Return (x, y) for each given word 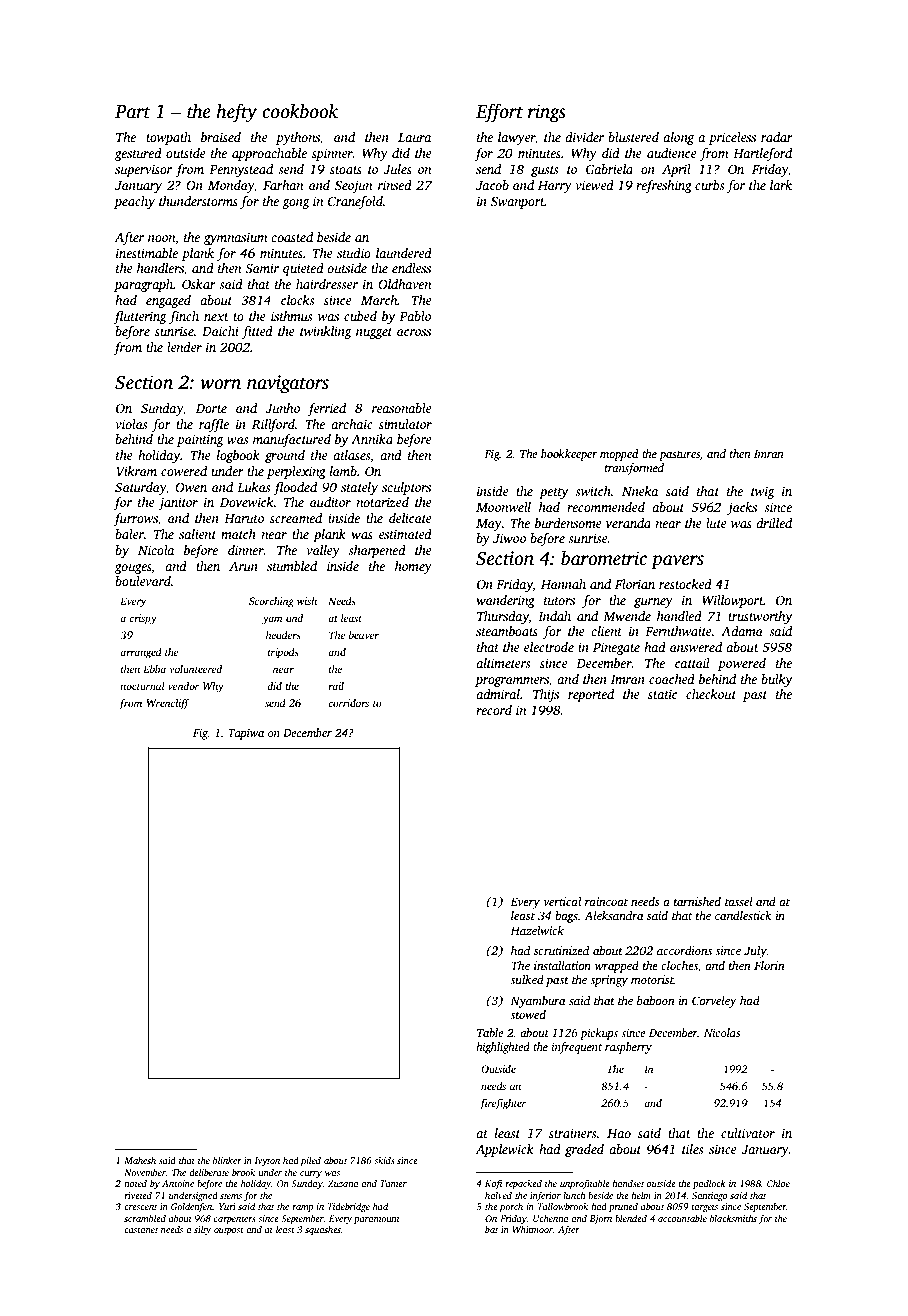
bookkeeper (569, 455)
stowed (528, 1014)
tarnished (697, 901)
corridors (348, 703)
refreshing (664, 186)
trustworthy (760, 617)
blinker (227, 1160)
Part (133, 112)
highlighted (503, 1048)
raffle (214, 425)
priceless (732, 138)
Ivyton (267, 1161)
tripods (283, 653)
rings (547, 113)
